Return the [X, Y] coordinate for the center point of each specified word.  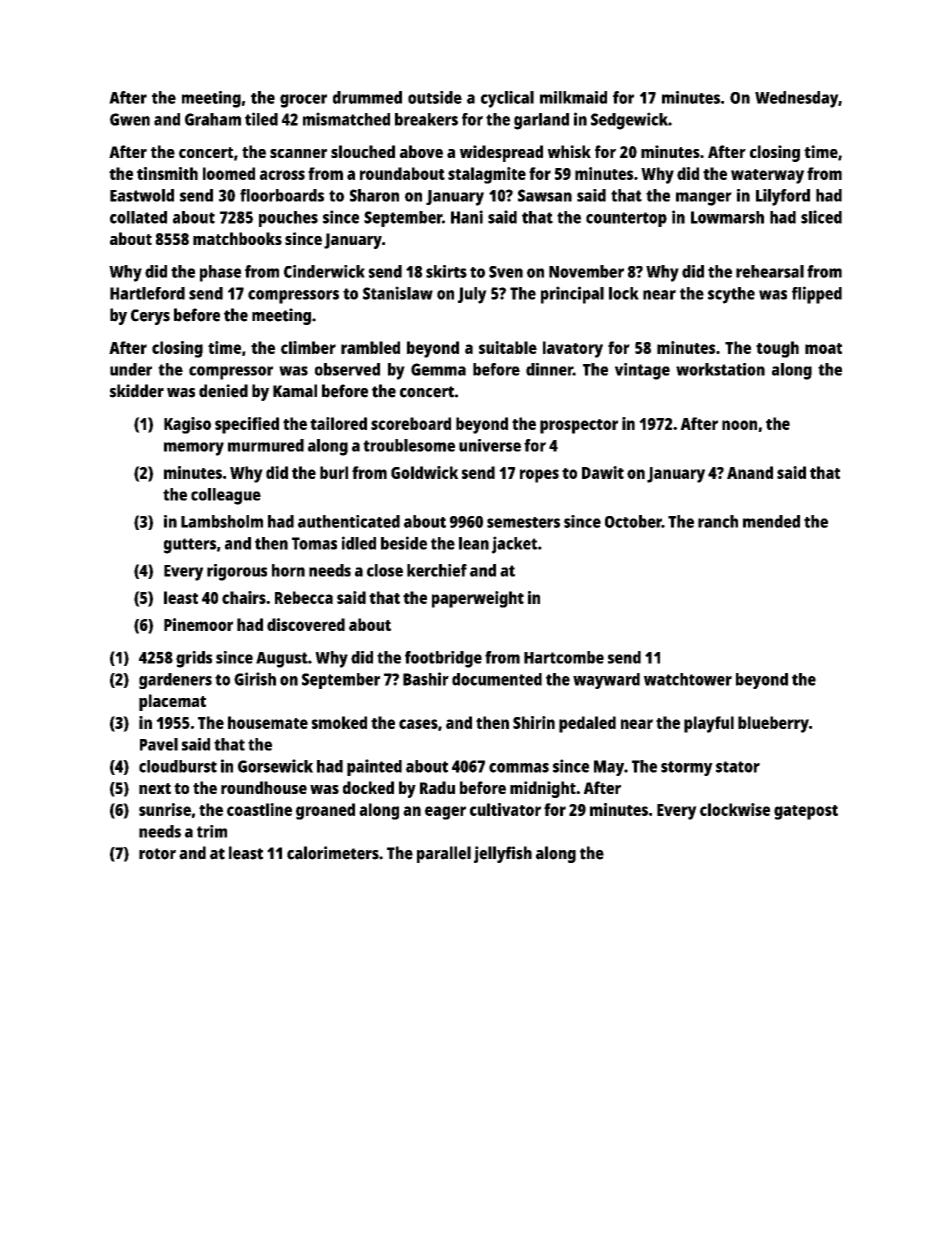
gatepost [806, 812]
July [472, 295]
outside [435, 97]
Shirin [534, 722]
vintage [642, 371]
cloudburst [178, 766]
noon [739, 425]
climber [308, 347]
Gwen [130, 119]
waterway [767, 176]
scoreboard [411, 423]
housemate [268, 722]
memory [194, 449]
